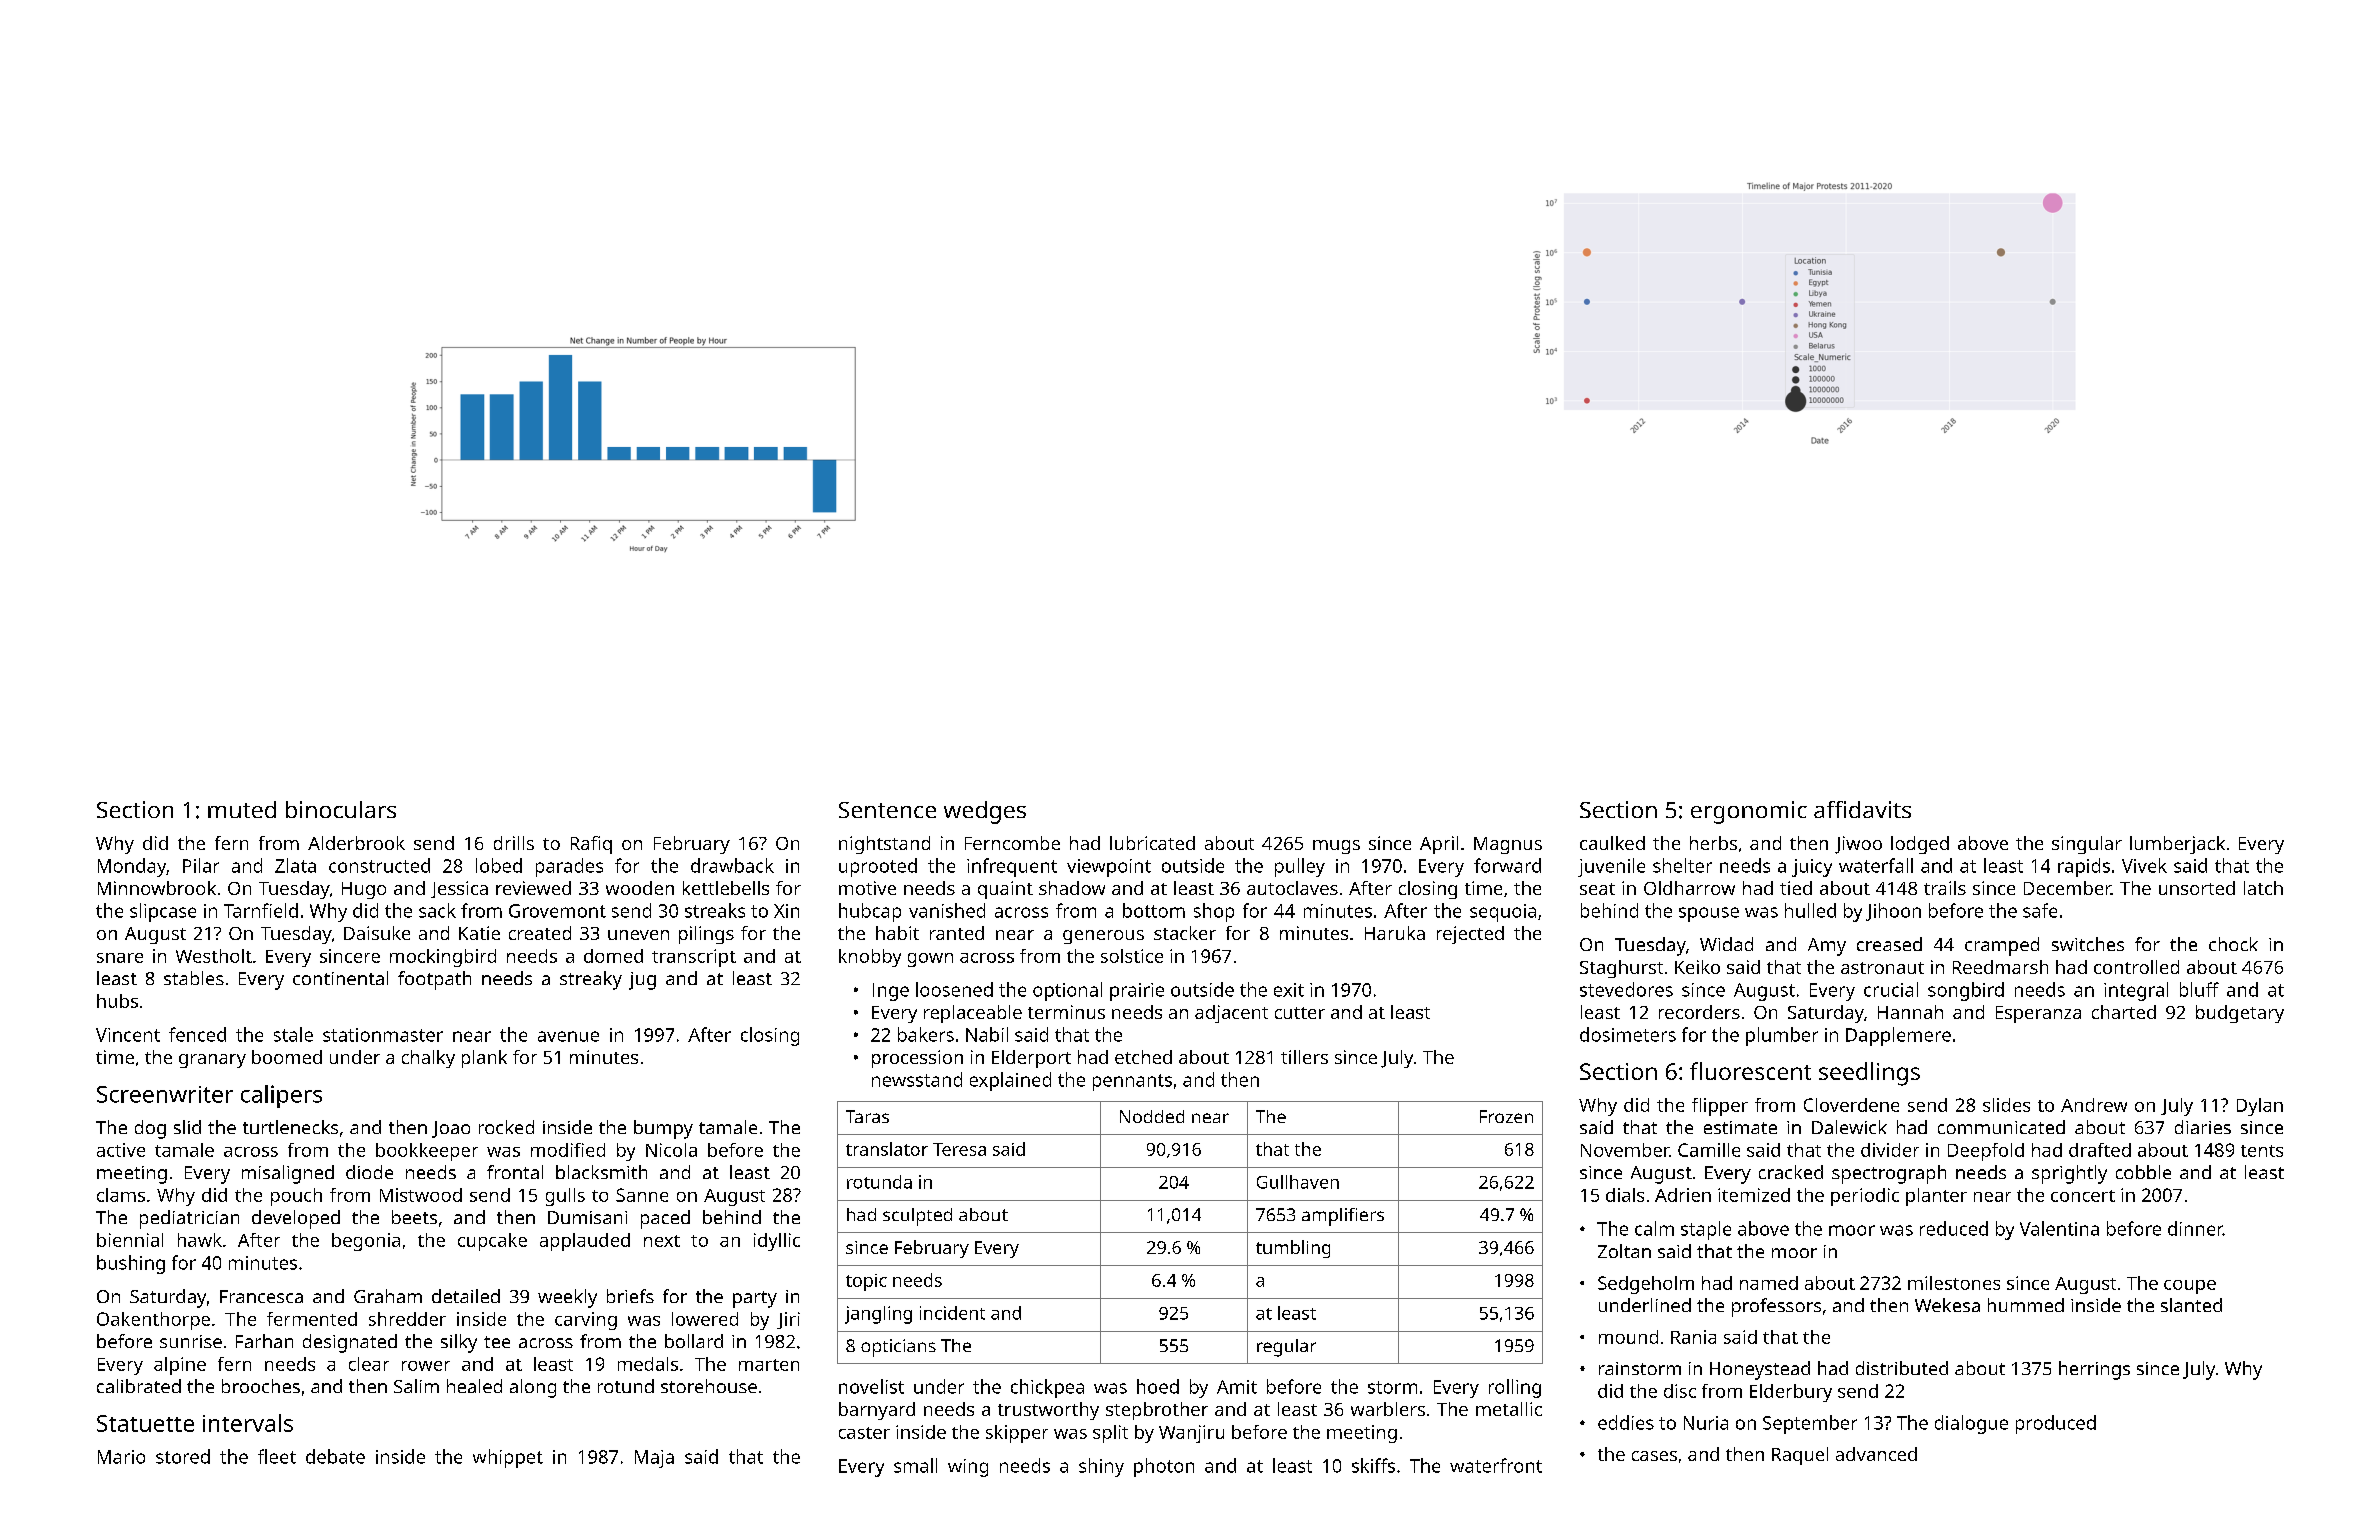  Describe the element at coordinates (139, 1386) in the screenshot. I see `calibrated` at that location.
